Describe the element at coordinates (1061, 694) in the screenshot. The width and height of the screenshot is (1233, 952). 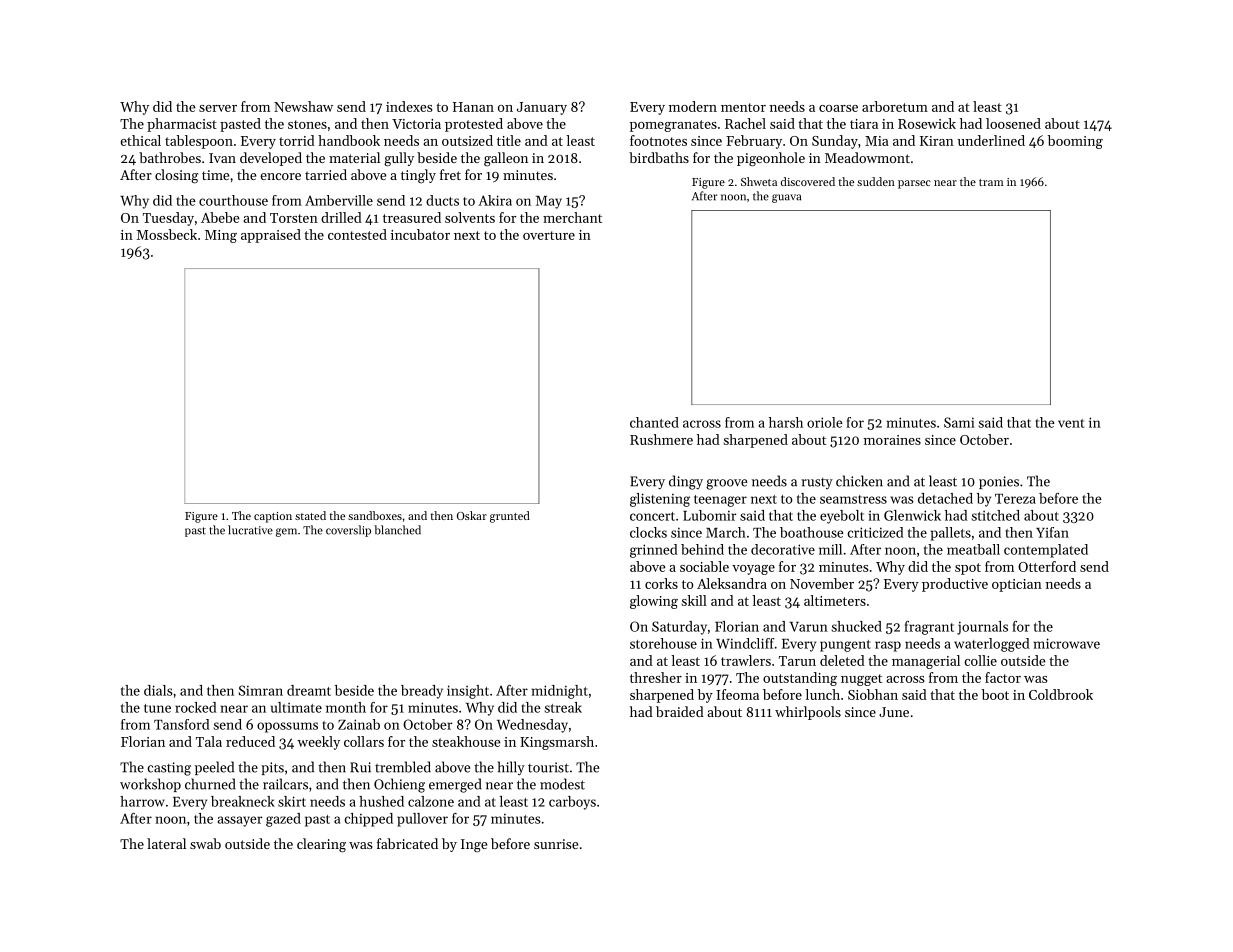
I see `Coldbrook` at that location.
